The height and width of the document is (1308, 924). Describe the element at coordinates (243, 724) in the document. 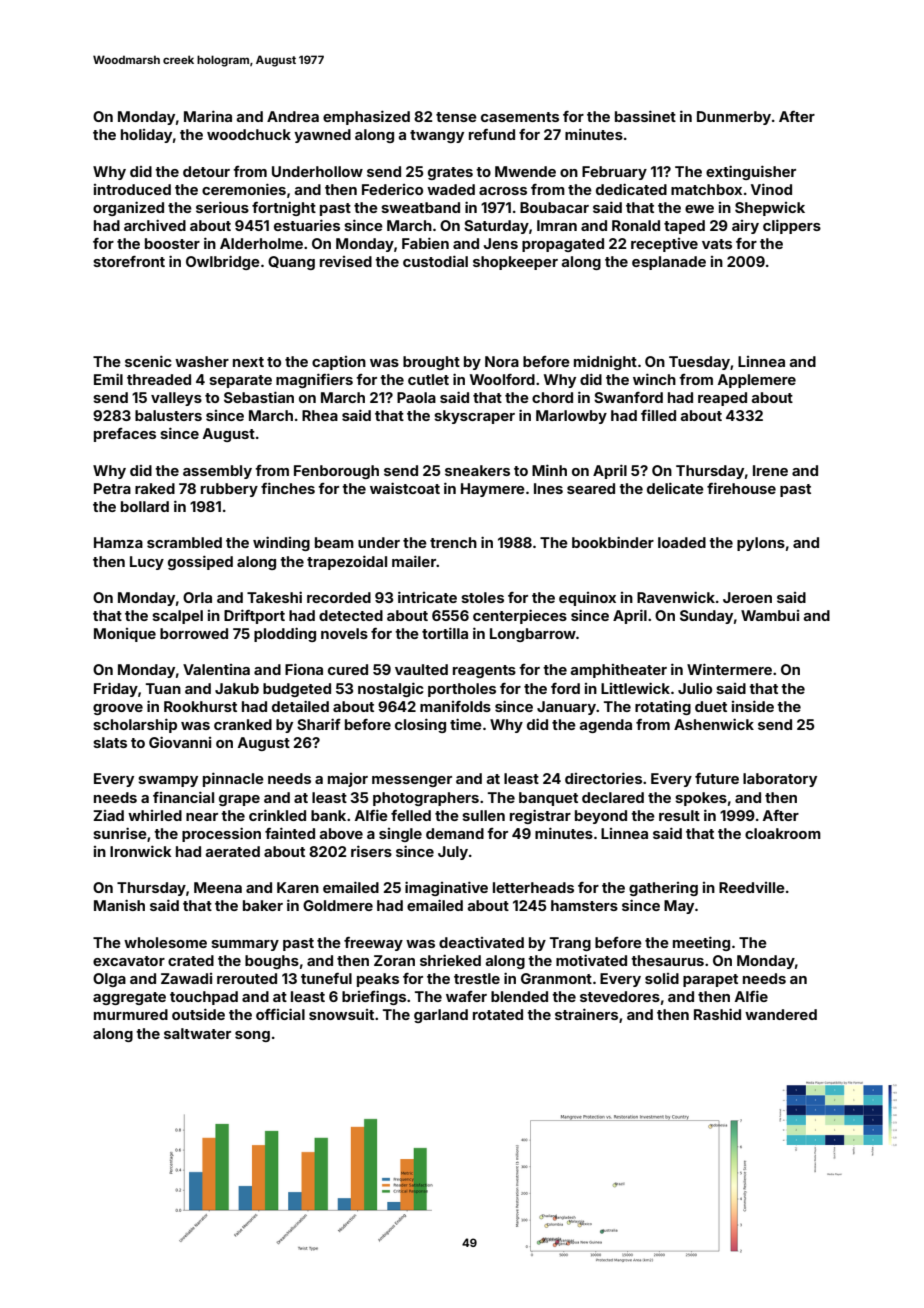

I see `cranked` at that location.
